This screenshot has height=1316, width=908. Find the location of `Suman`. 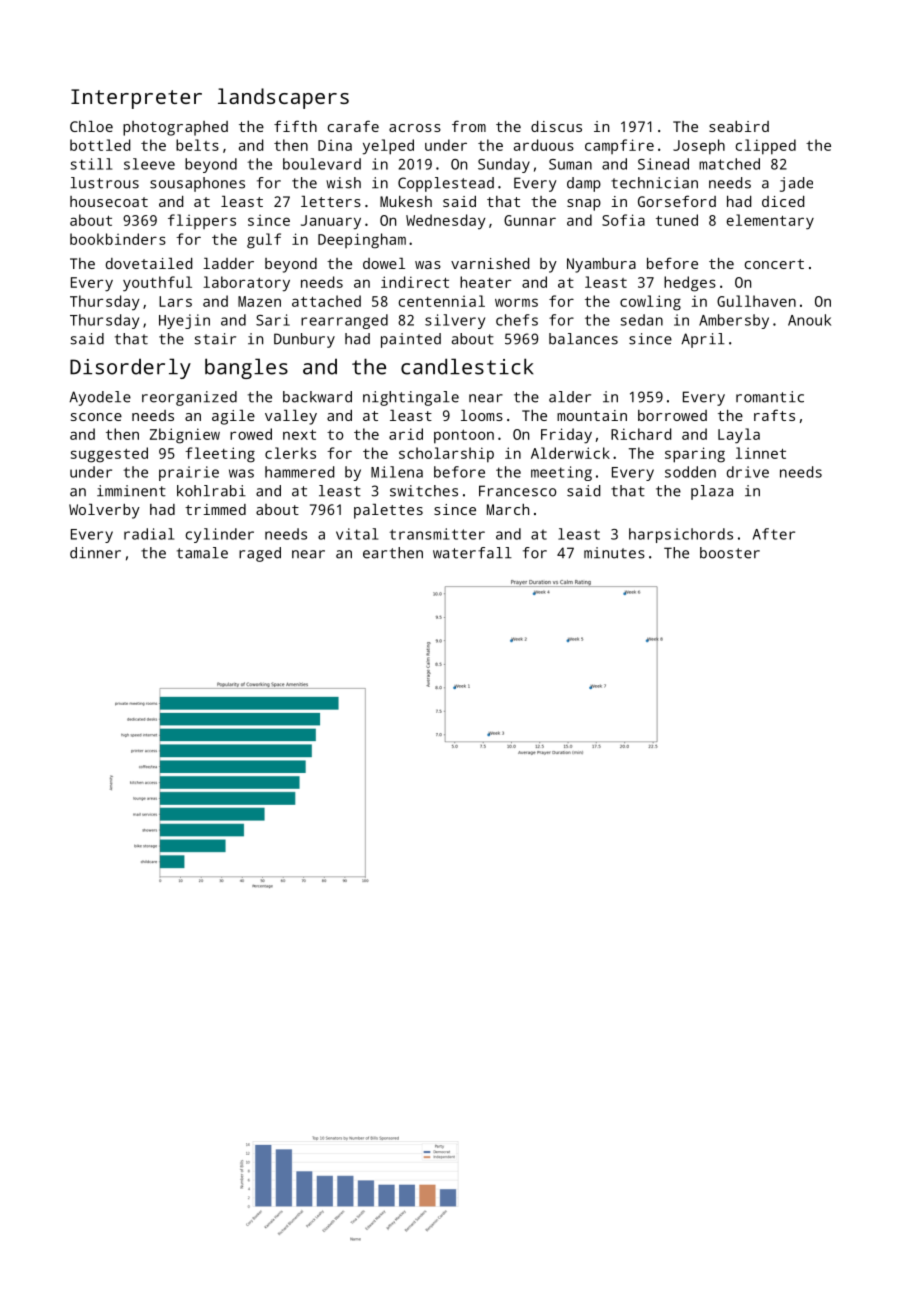

Suman is located at coordinates (570, 164).
